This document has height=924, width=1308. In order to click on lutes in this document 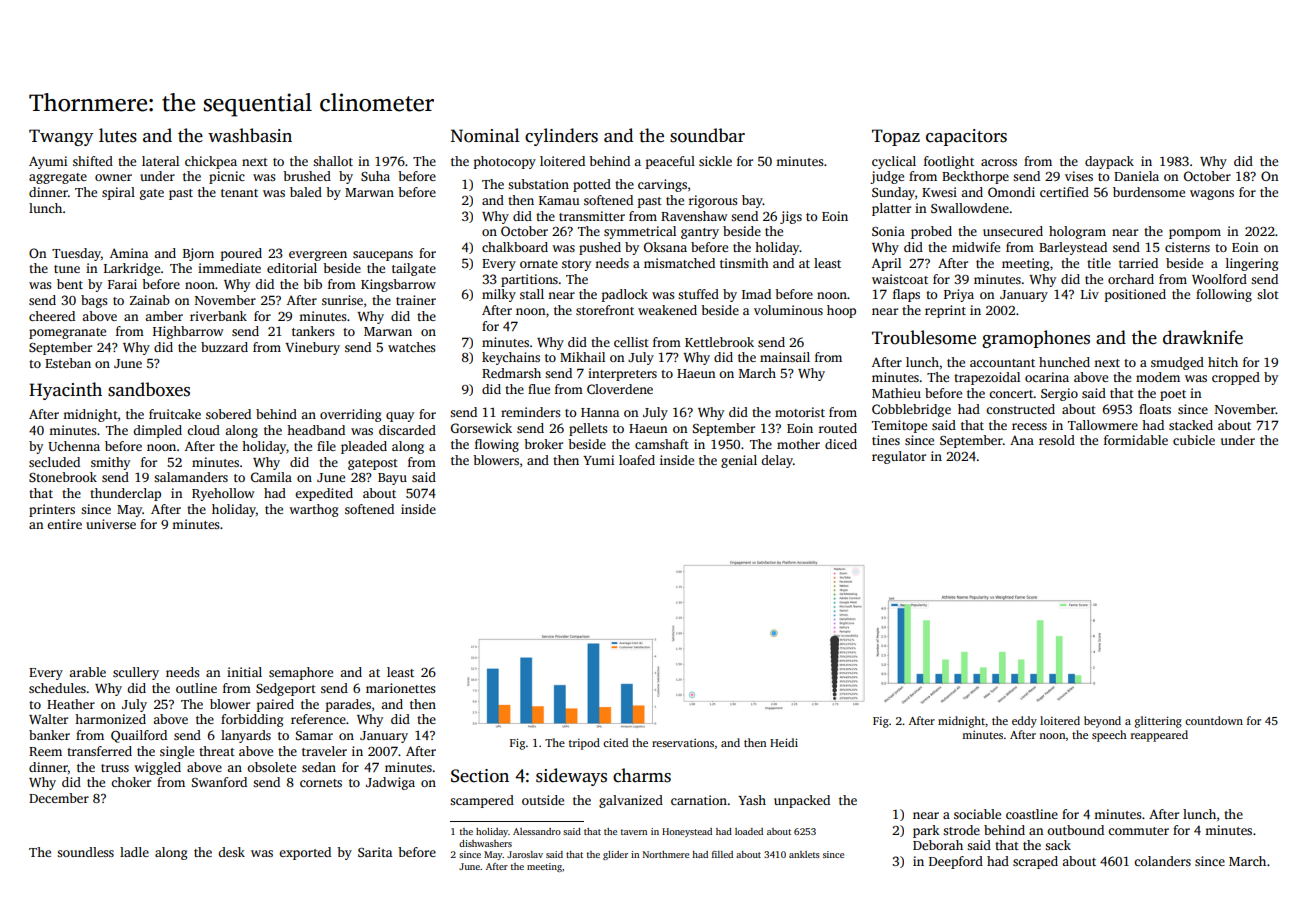, I will do `click(118, 135)`.
